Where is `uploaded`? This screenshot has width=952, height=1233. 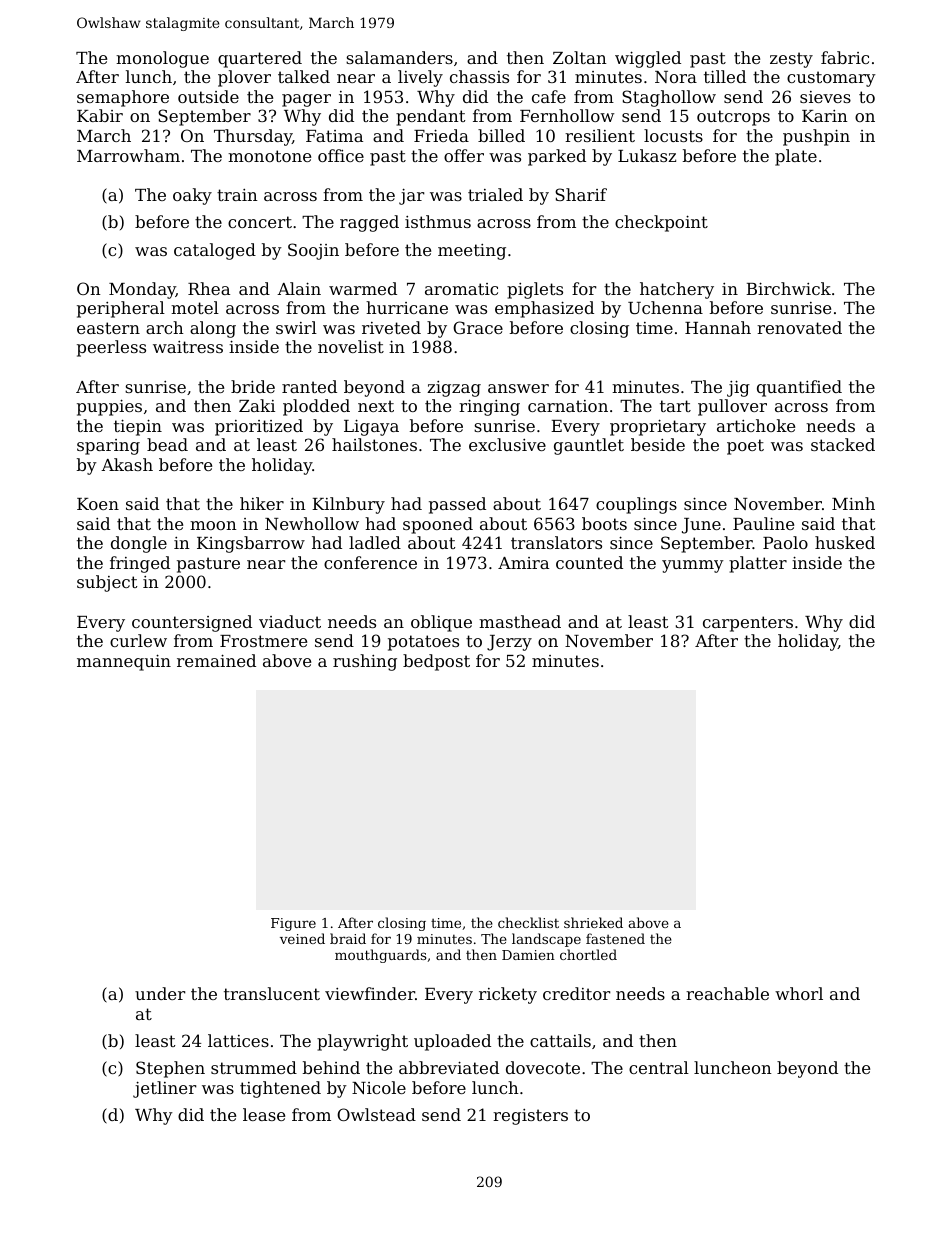 uploaded is located at coordinates (452, 1042).
